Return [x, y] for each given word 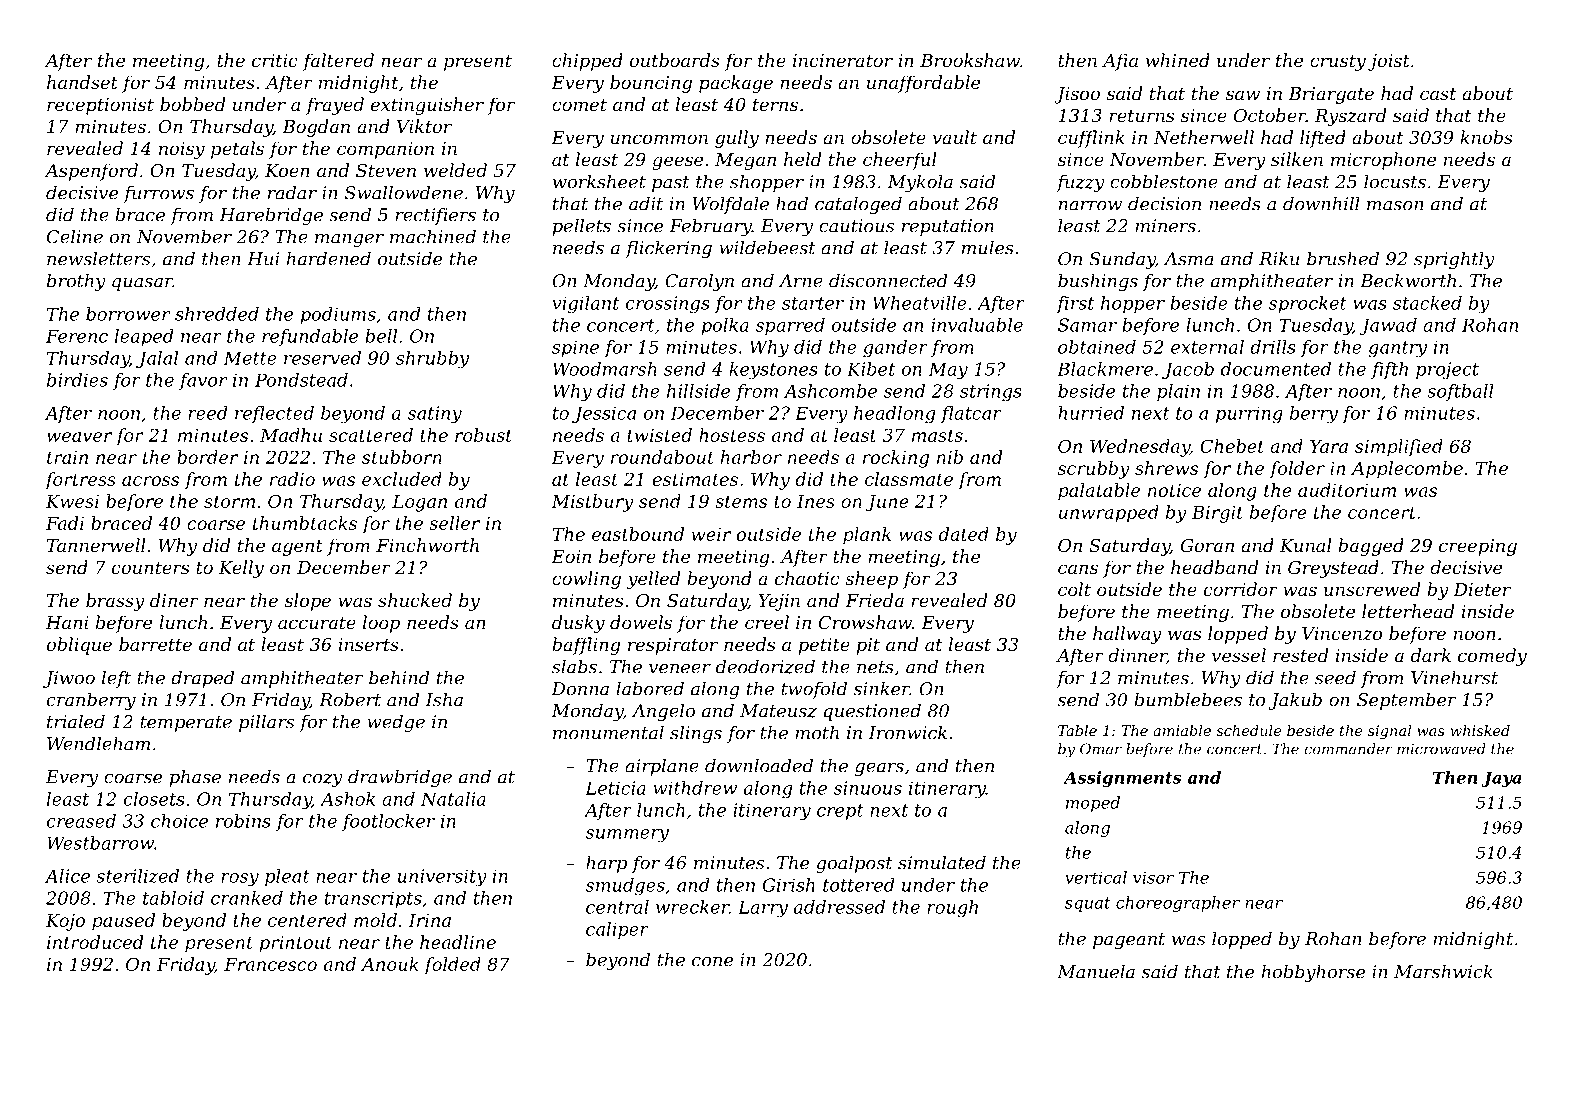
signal [1389, 732]
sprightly [1454, 260]
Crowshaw [865, 622]
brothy [76, 282]
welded [455, 170]
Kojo [65, 922]
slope [308, 602]
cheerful [899, 161]
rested [1300, 655]
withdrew [695, 788]
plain [1178, 392]
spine [575, 348]
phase [195, 778]
